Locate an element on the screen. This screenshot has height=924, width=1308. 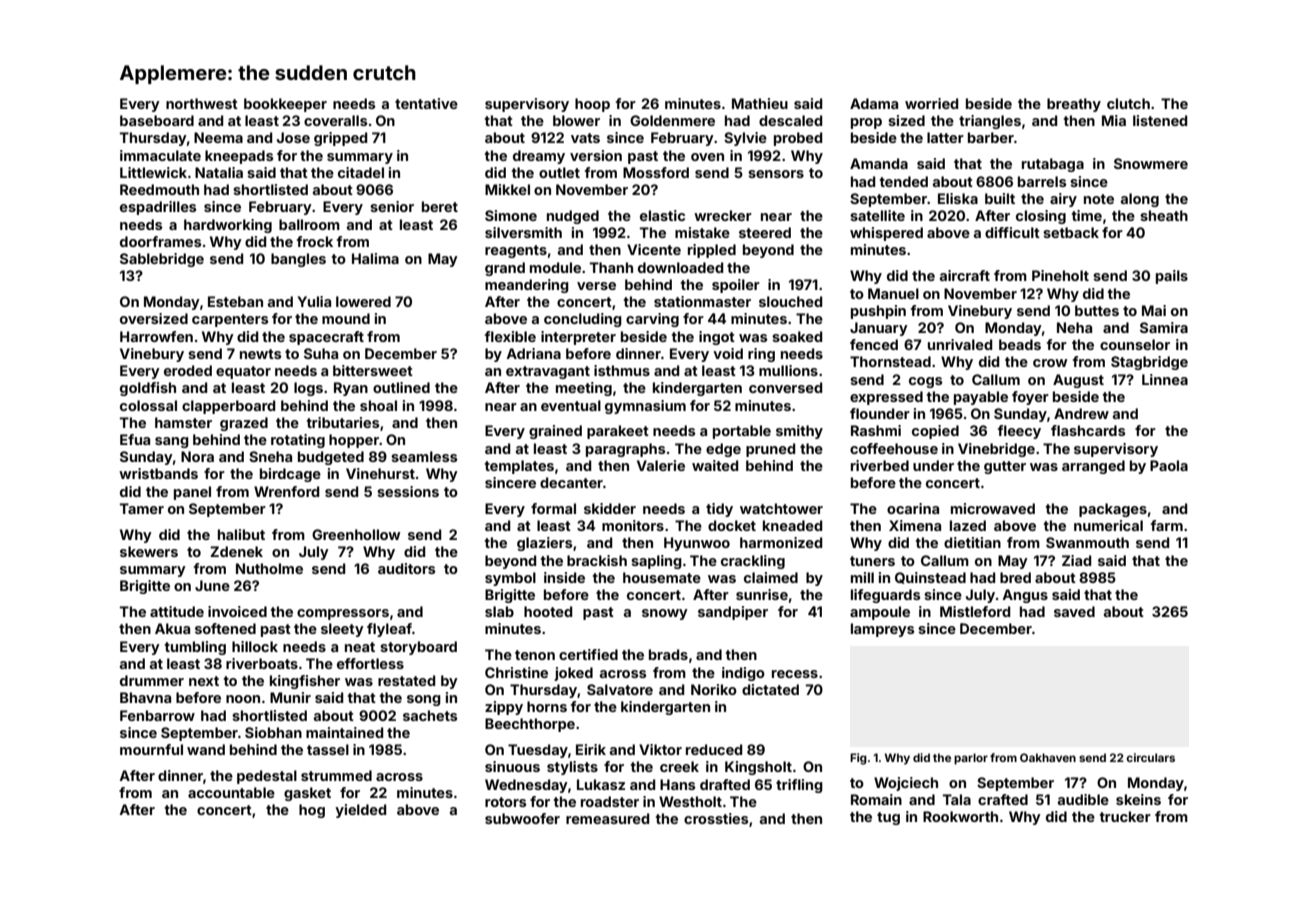
gutter is located at coordinates (1005, 467).
